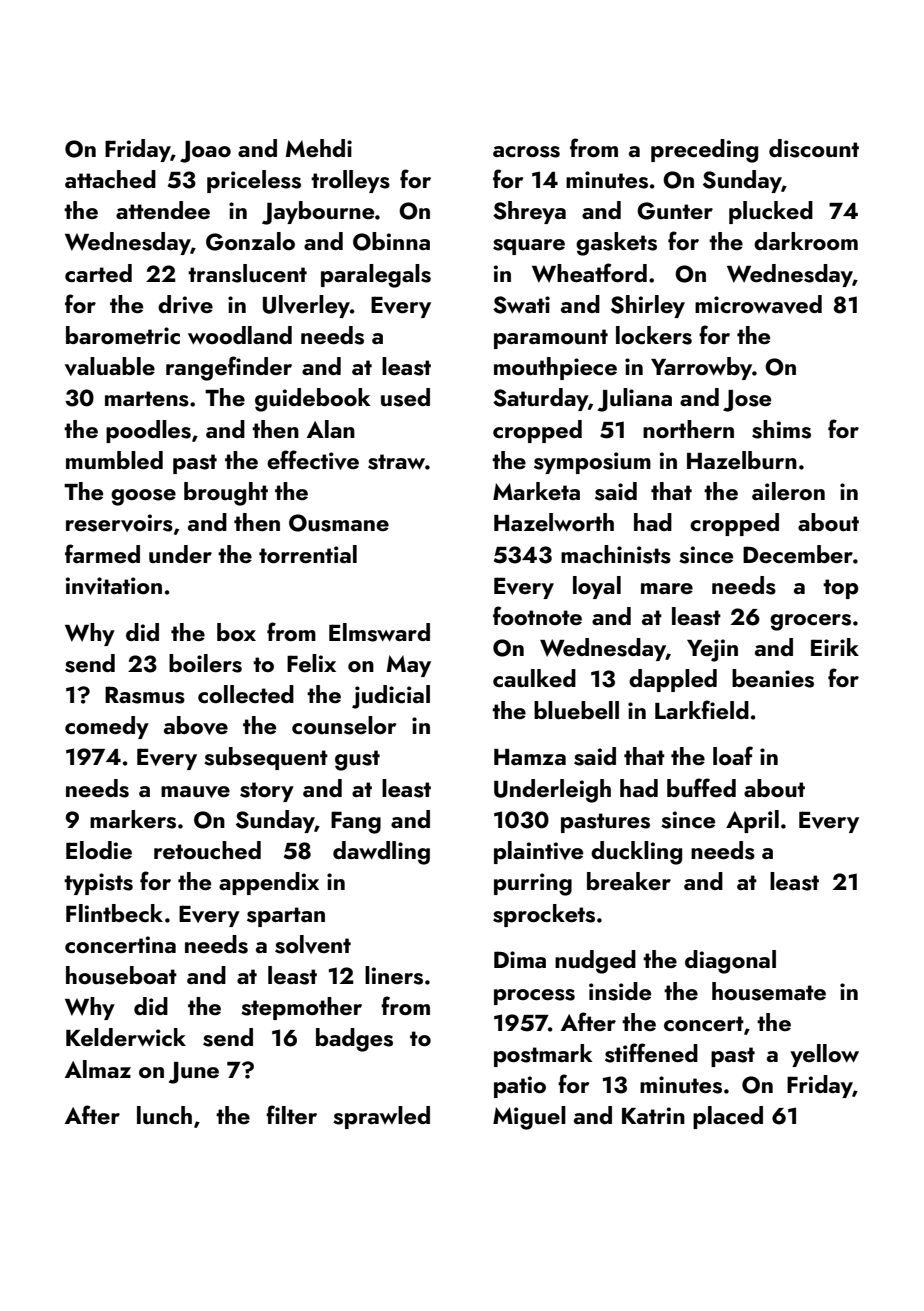  I want to click on dappled, so click(673, 680).
